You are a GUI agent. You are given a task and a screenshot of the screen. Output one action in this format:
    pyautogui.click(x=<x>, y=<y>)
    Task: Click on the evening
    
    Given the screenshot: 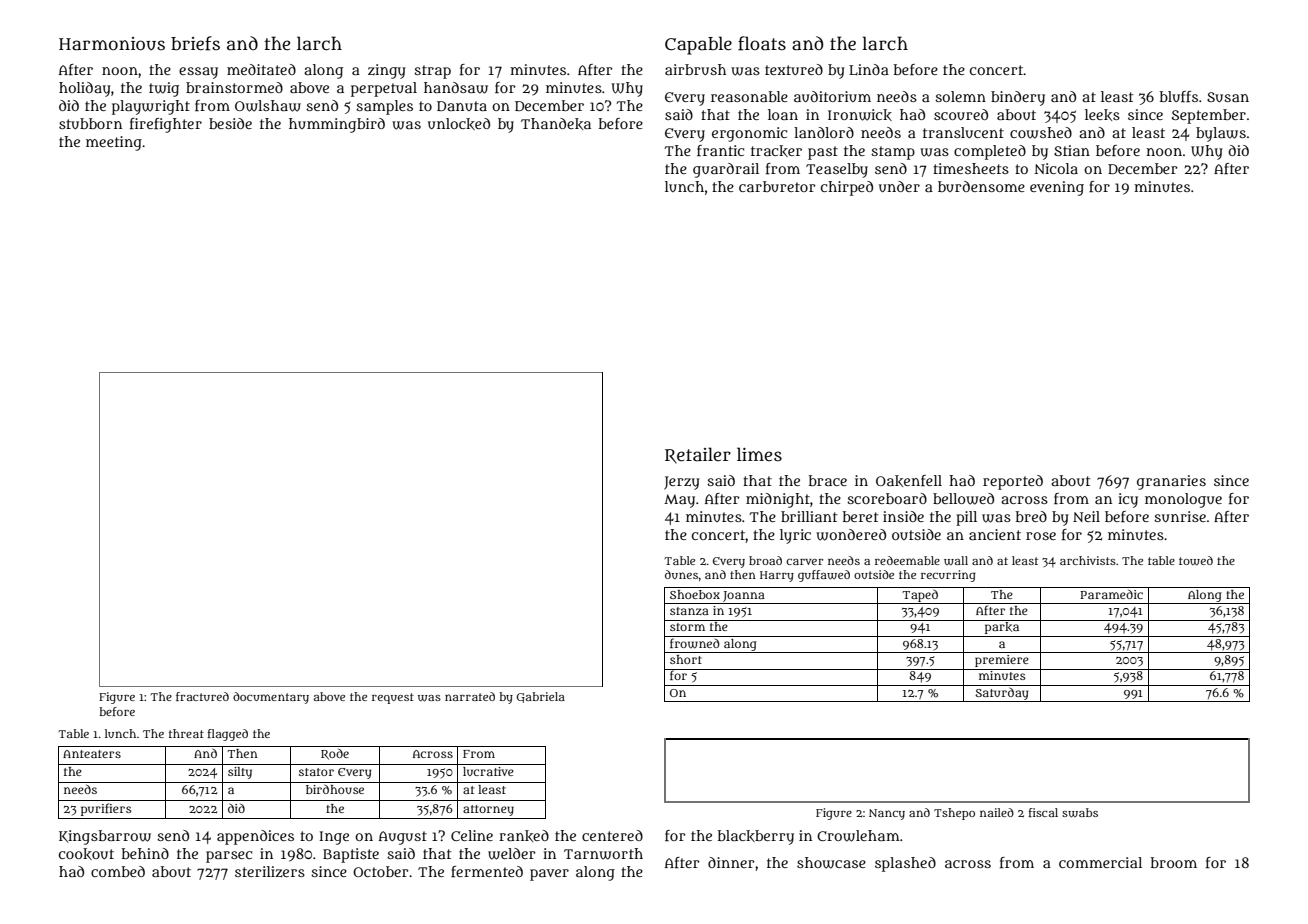 What is the action you would take?
    pyautogui.click(x=1057, y=188)
